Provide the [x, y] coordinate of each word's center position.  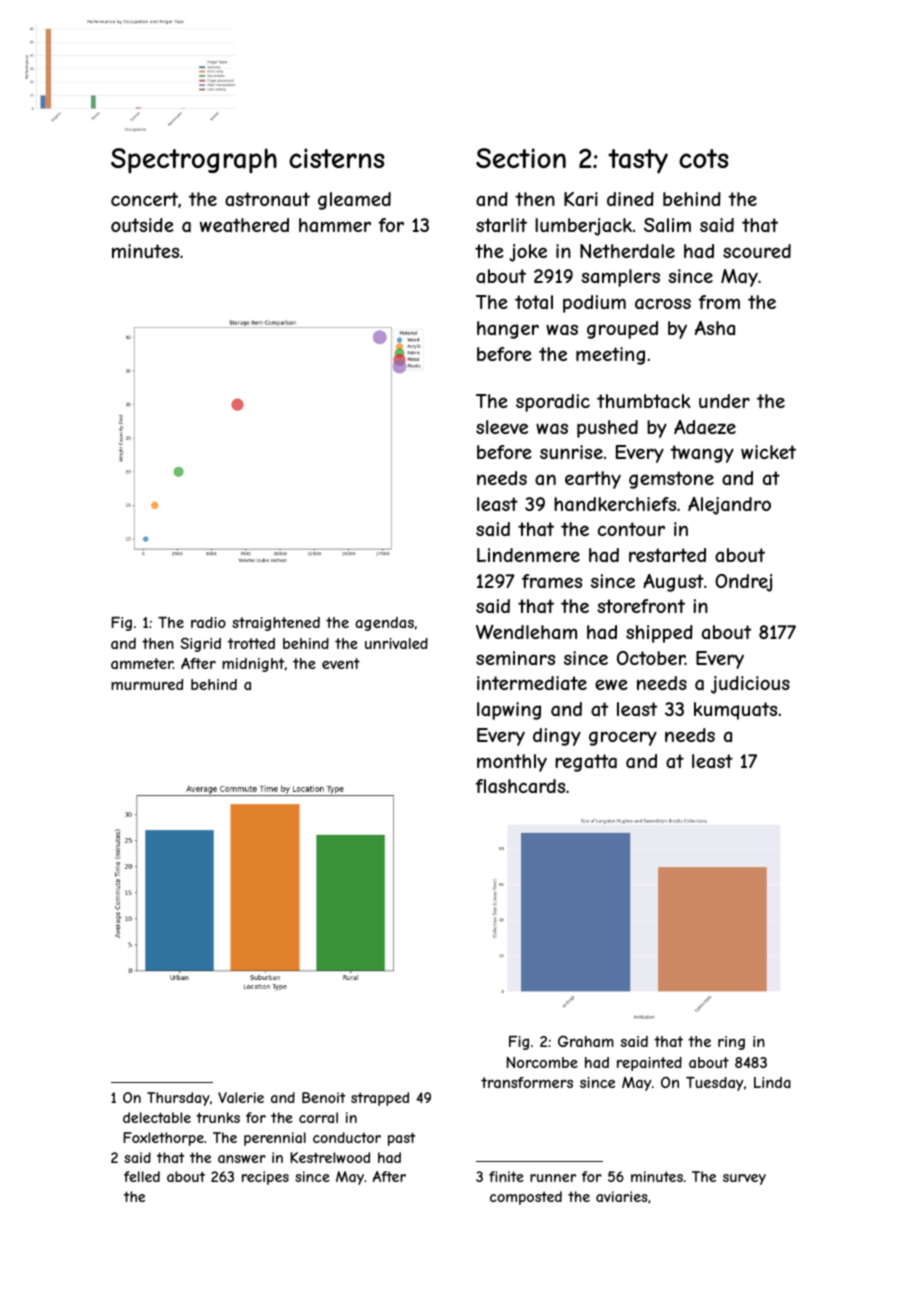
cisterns [337, 158]
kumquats [735, 711]
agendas [384, 624]
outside [142, 225]
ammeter [142, 663]
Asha [715, 328]
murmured [147, 684]
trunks [218, 1117]
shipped [659, 634]
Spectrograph [194, 160]
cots [704, 158]
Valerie [241, 1097]
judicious [750, 685]
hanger [508, 330]
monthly [512, 763]
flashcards [520, 786]
